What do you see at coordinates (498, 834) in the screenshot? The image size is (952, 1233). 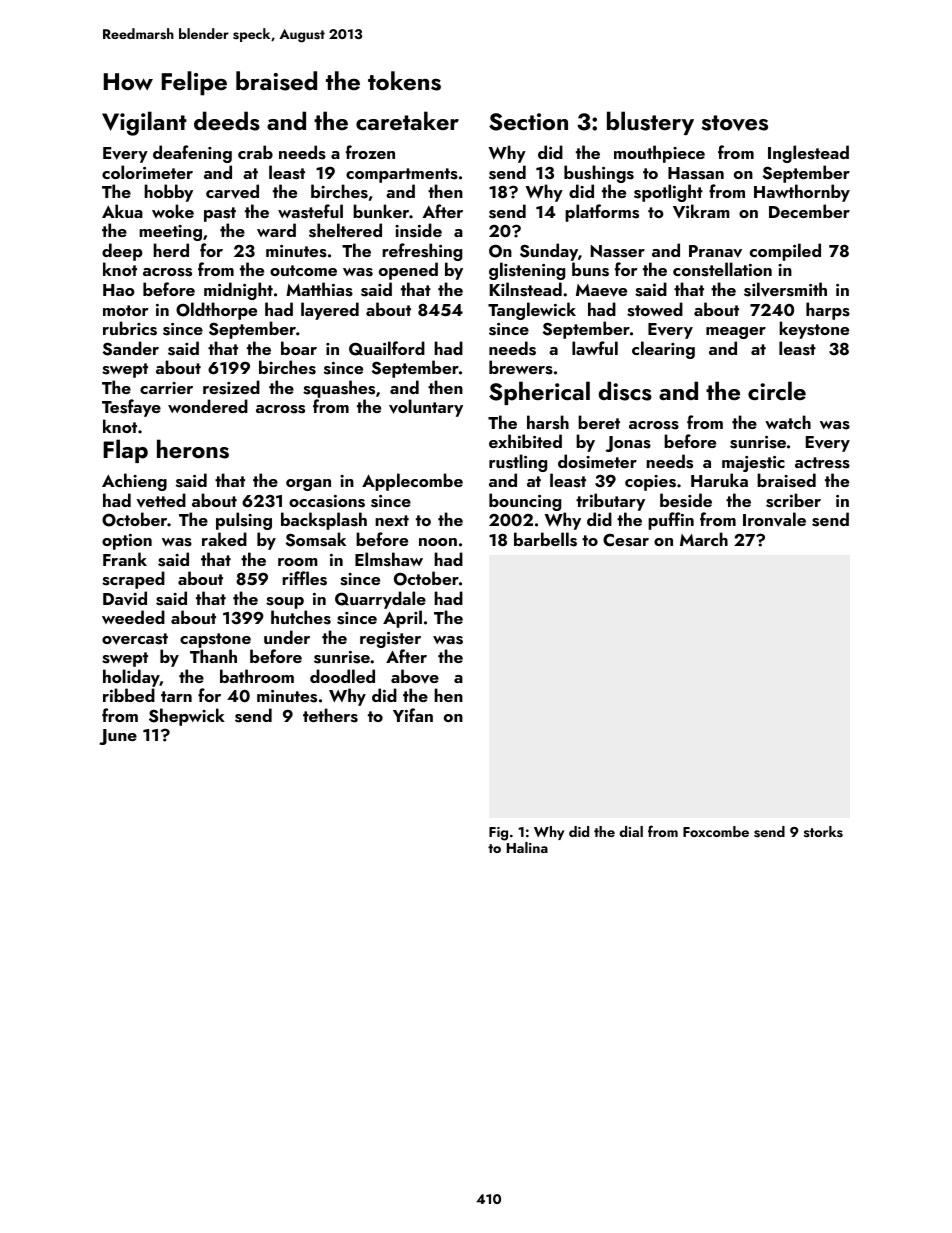 I see `Fig` at bounding box center [498, 834].
